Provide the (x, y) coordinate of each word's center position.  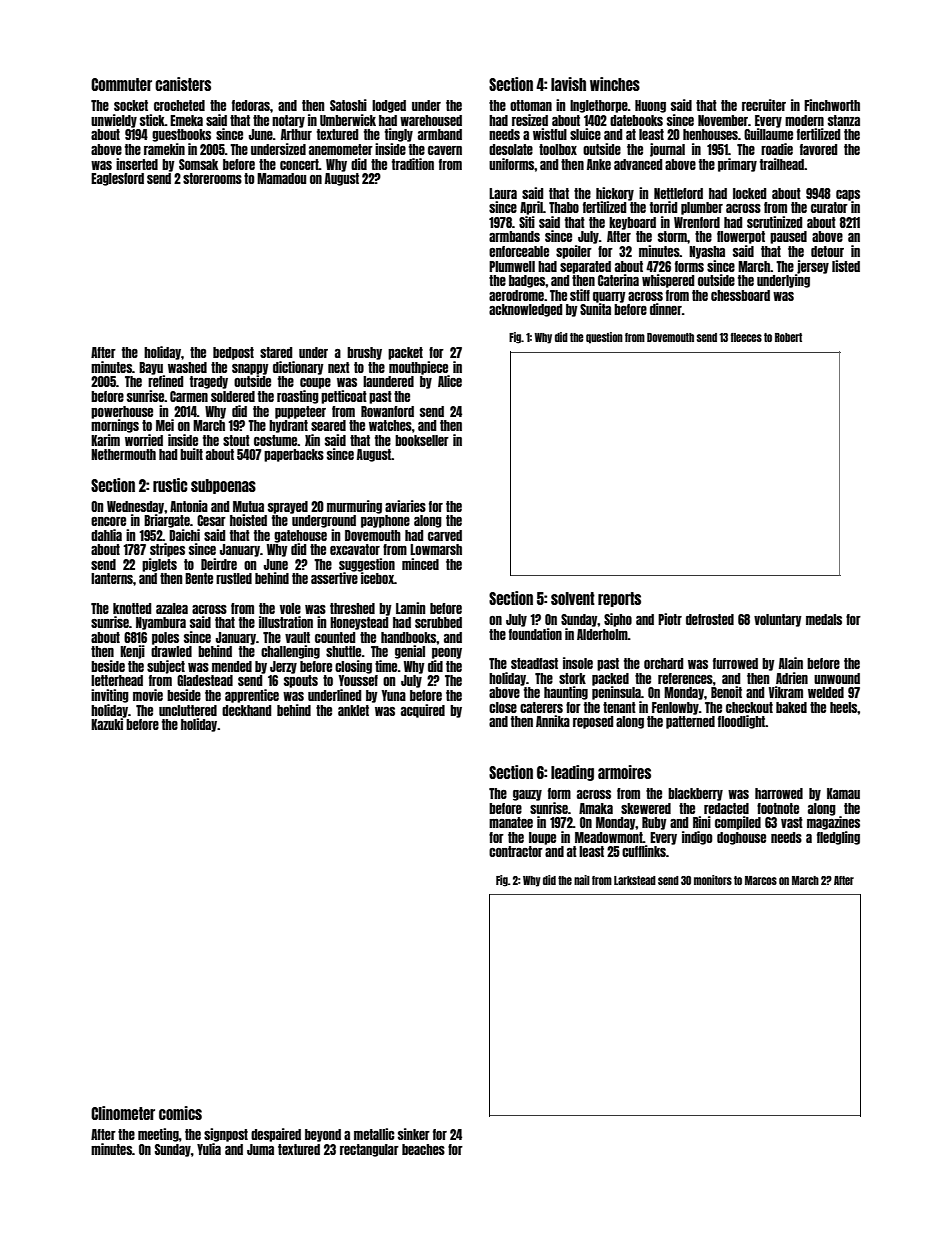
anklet (353, 710)
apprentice (252, 696)
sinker (414, 1134)
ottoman (531, 105)
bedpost (233, 353)
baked (791, 707)
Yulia (209, 1149)
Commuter (121, 84)
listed (846, 266)
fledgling (838, 838)
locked (749, 193)
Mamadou (281, 178)
